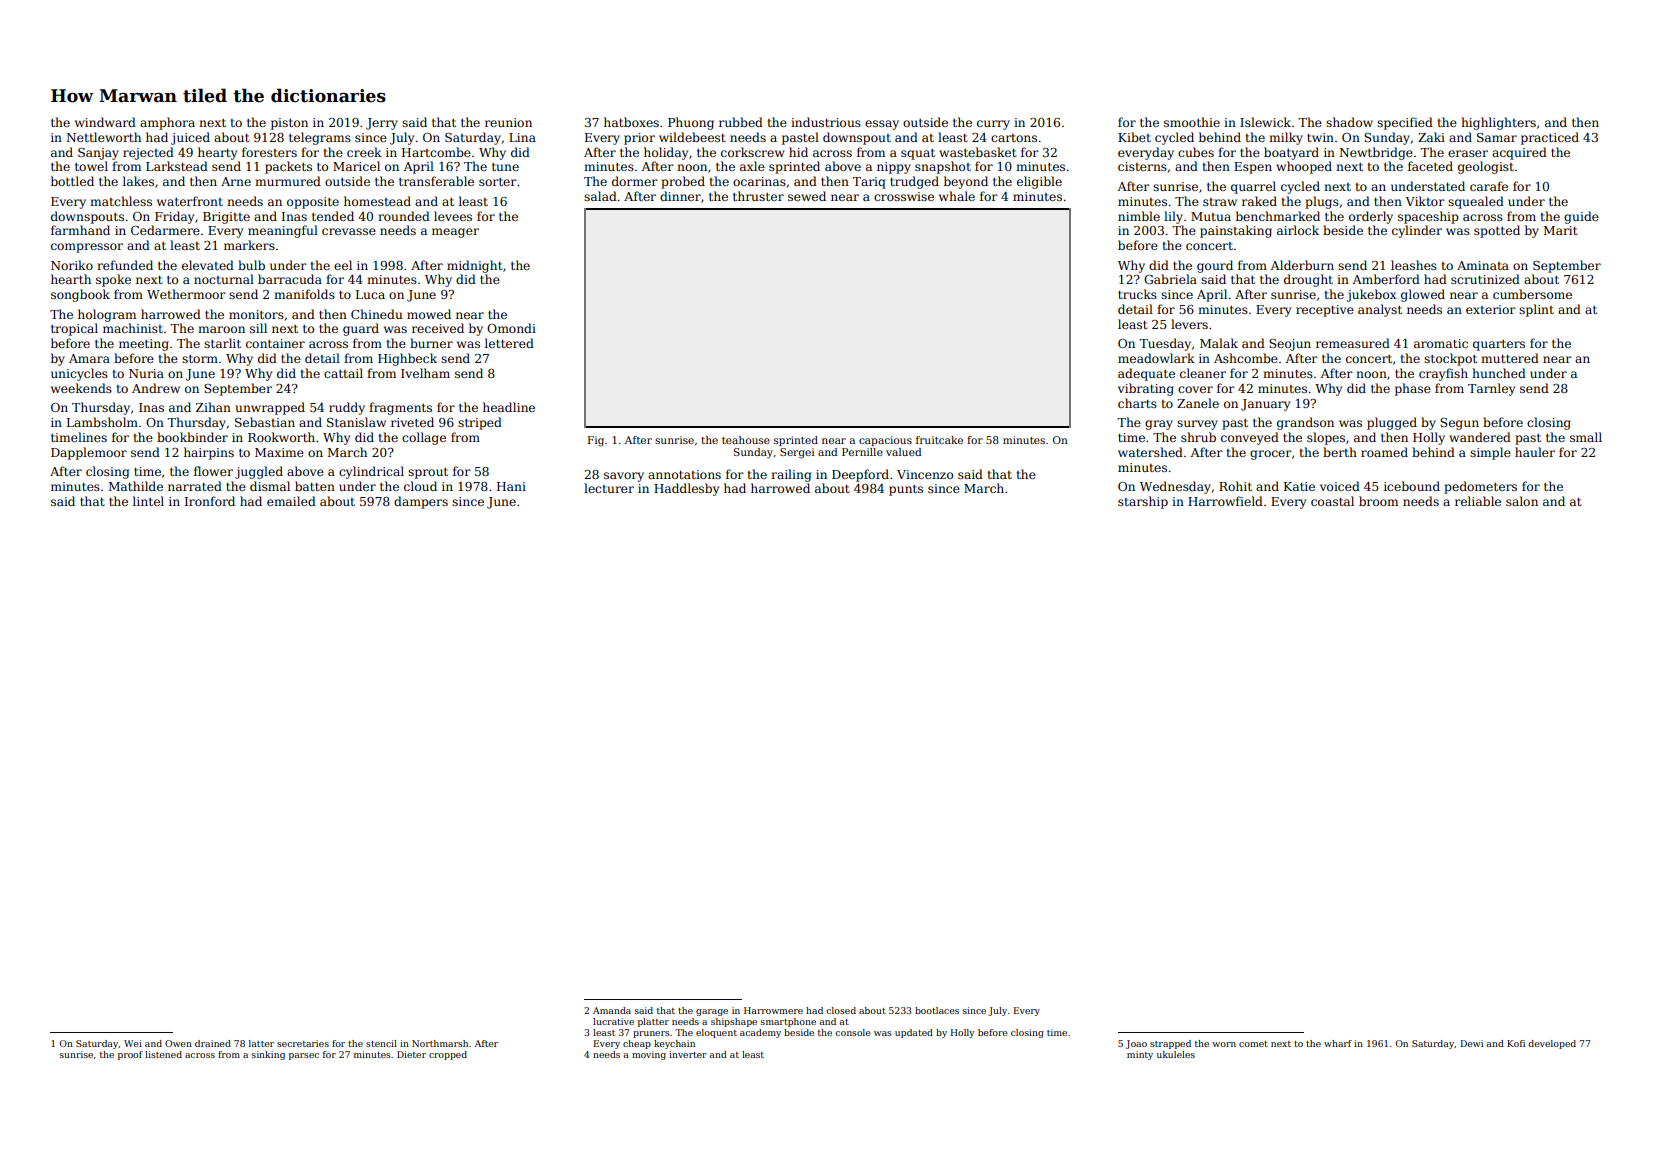  I want to click on midnight, so click(475, 266).
